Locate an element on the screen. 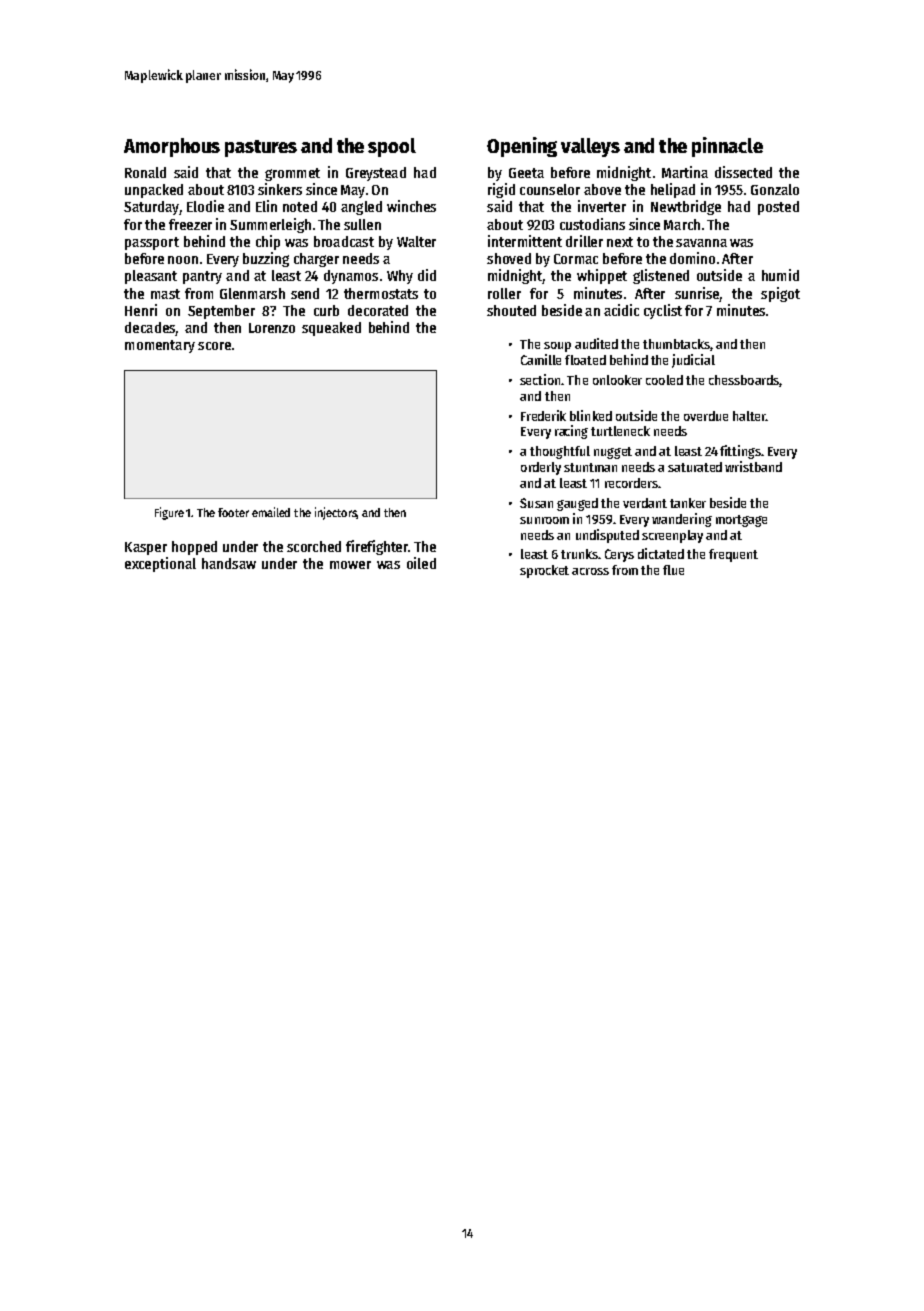 The width and height of the screenshot is (924, 1311). scorched is located at coordinates (314, 546).
